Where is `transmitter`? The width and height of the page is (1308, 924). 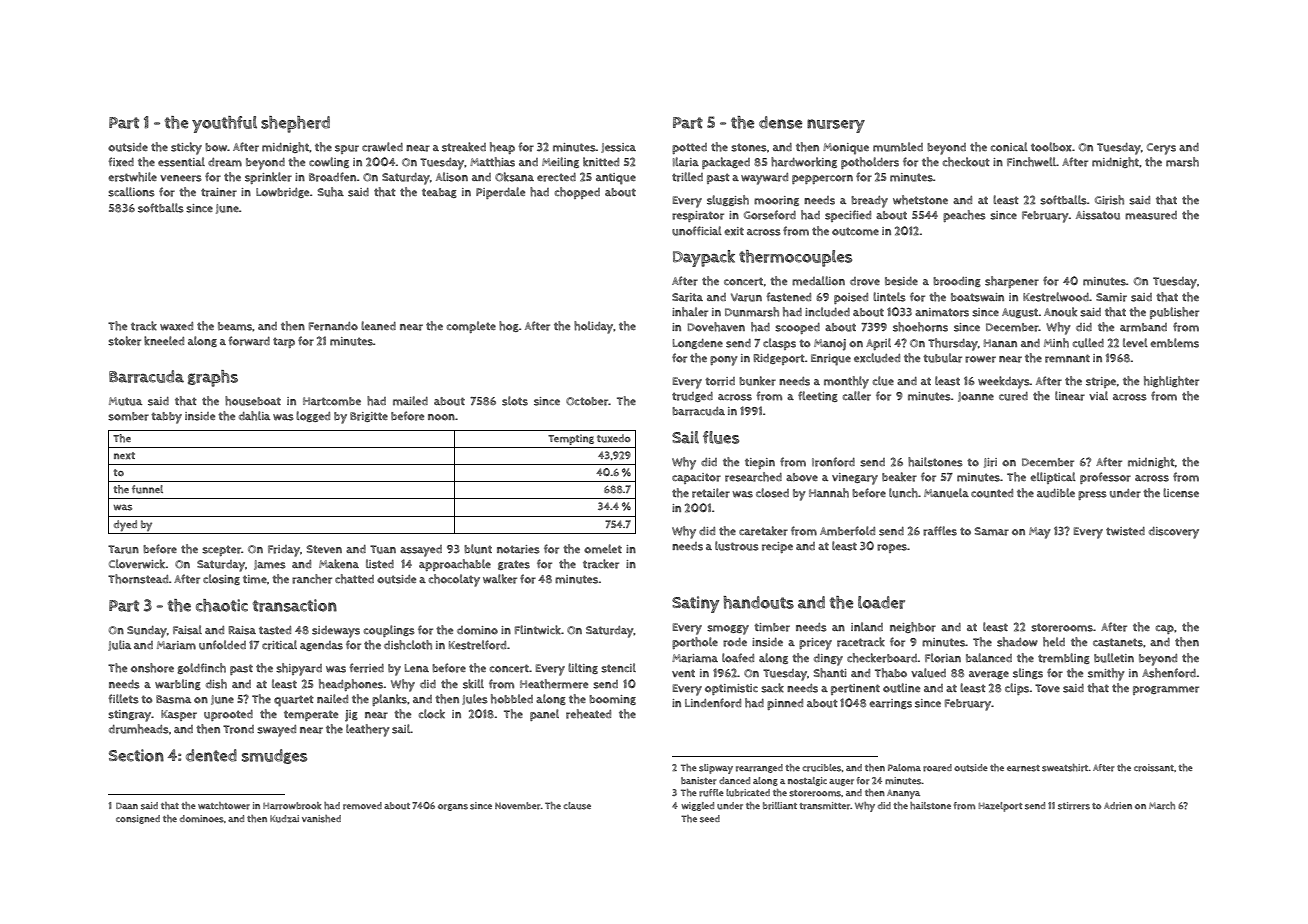
transmitter is located at coordinates (824, 806).
